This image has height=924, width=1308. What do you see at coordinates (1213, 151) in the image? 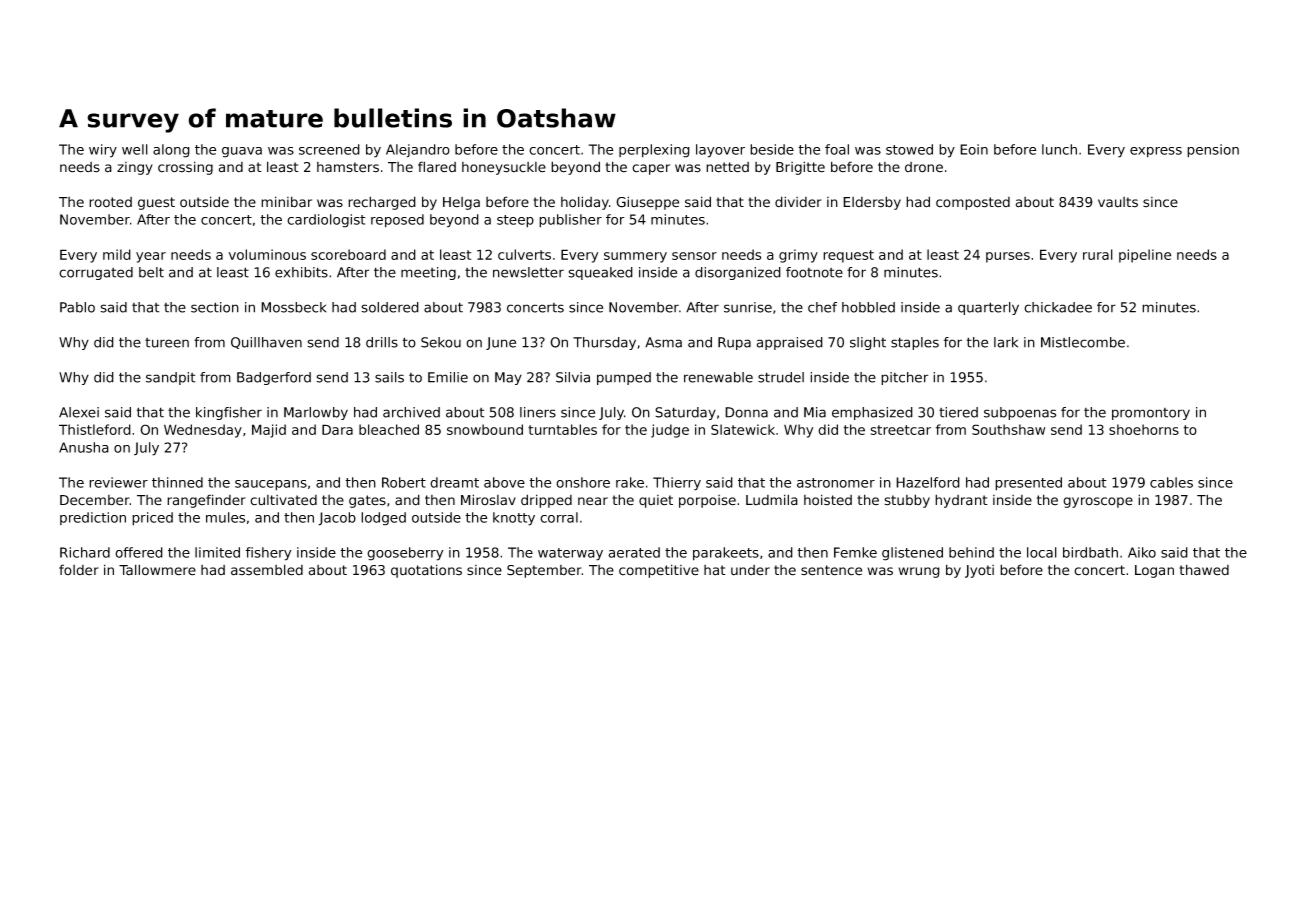
I see `pension` at bounding box center [1213, 151].
